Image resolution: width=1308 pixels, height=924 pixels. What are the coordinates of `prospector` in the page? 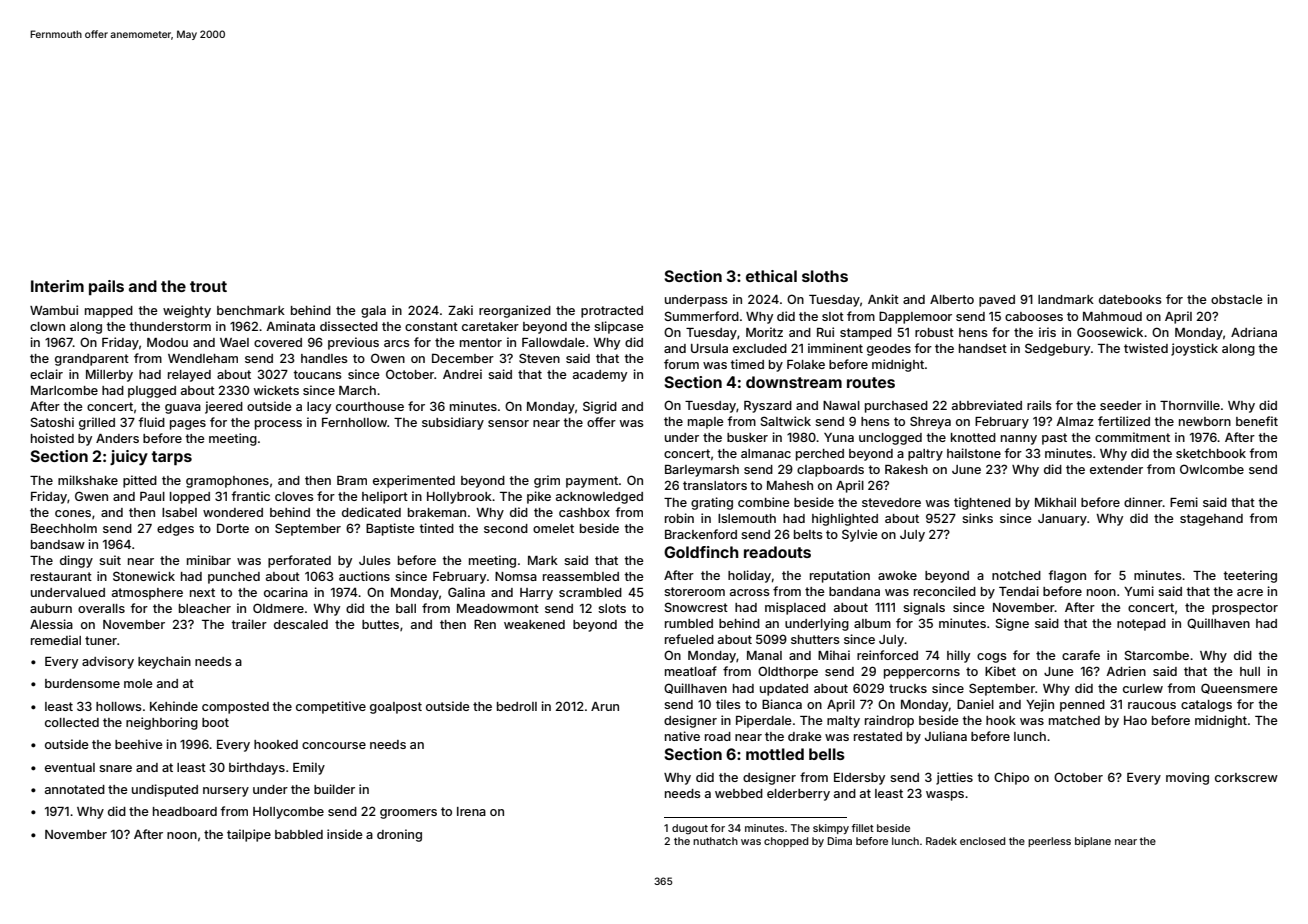 It's located at (1245, 609).
